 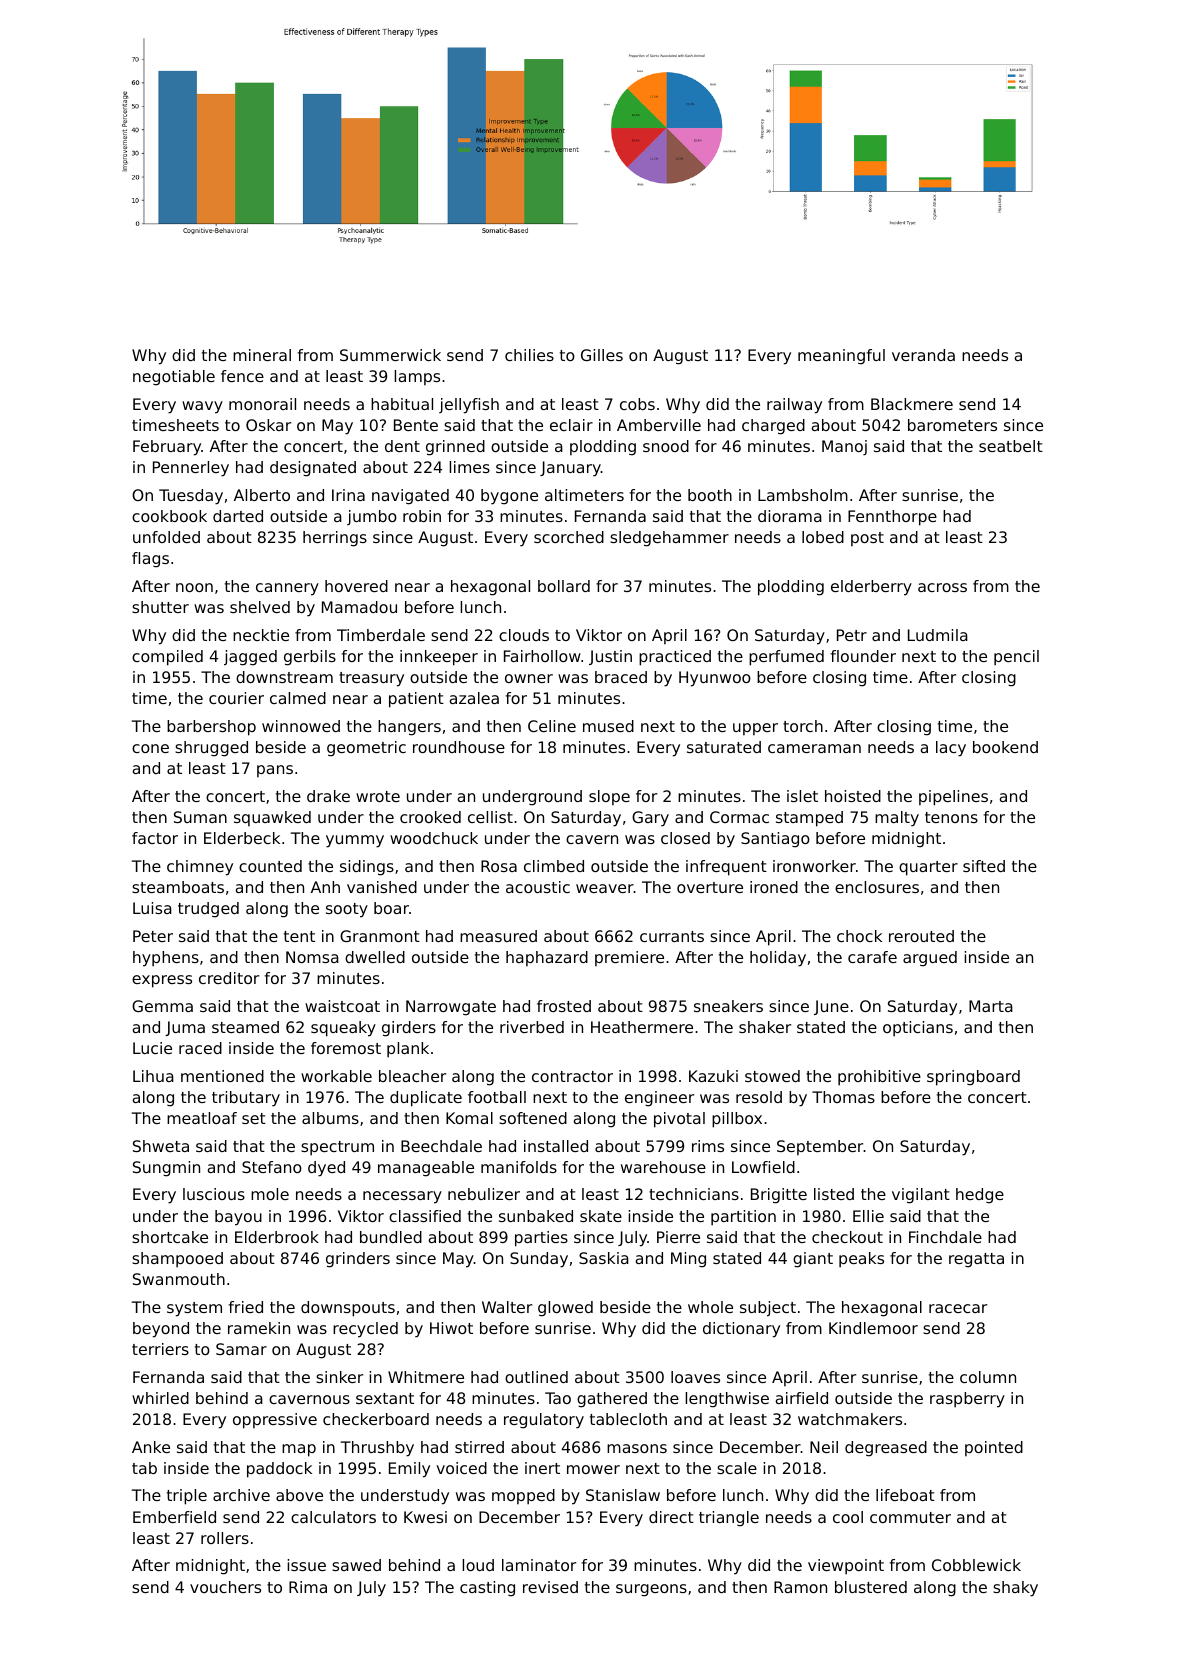 I want to click on barometers, so click(x=952, y=425).
